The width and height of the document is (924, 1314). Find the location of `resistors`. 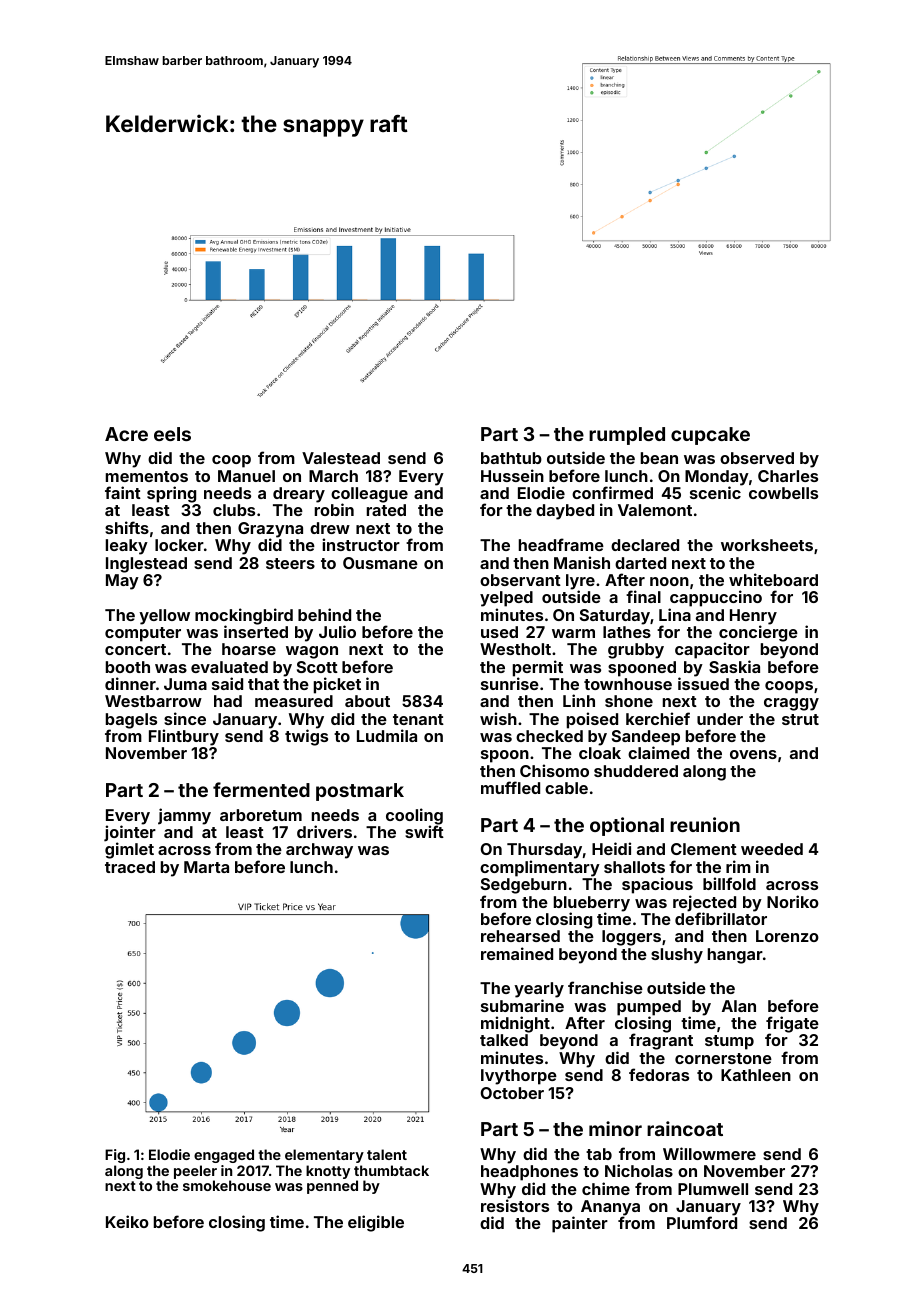

resistors is located at coordinates (515, 1205).
